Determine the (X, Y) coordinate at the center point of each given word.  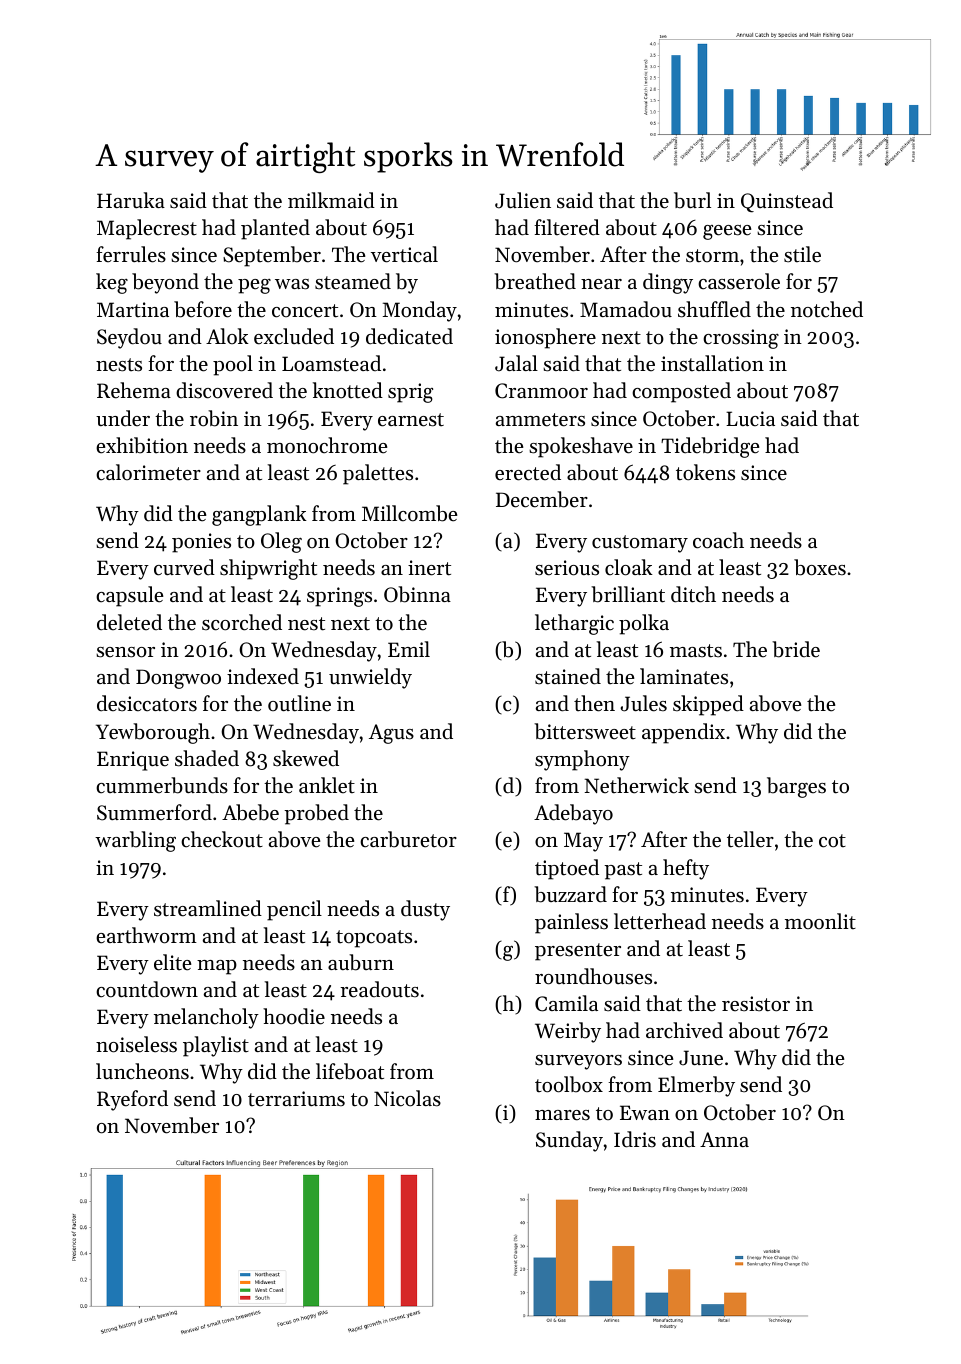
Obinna (417, 594)
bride (796, 649)
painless (571, 923)
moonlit (820, 921)
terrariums (296, 1099)
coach (718, 540)
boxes (820, 567)
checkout (222, 839)
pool (233, 365)
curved (184, 567)
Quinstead (787, 202)
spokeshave (581, 447)
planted (275, 229)
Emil (409, 649)
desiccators (147, 703)
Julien (523, 200)
